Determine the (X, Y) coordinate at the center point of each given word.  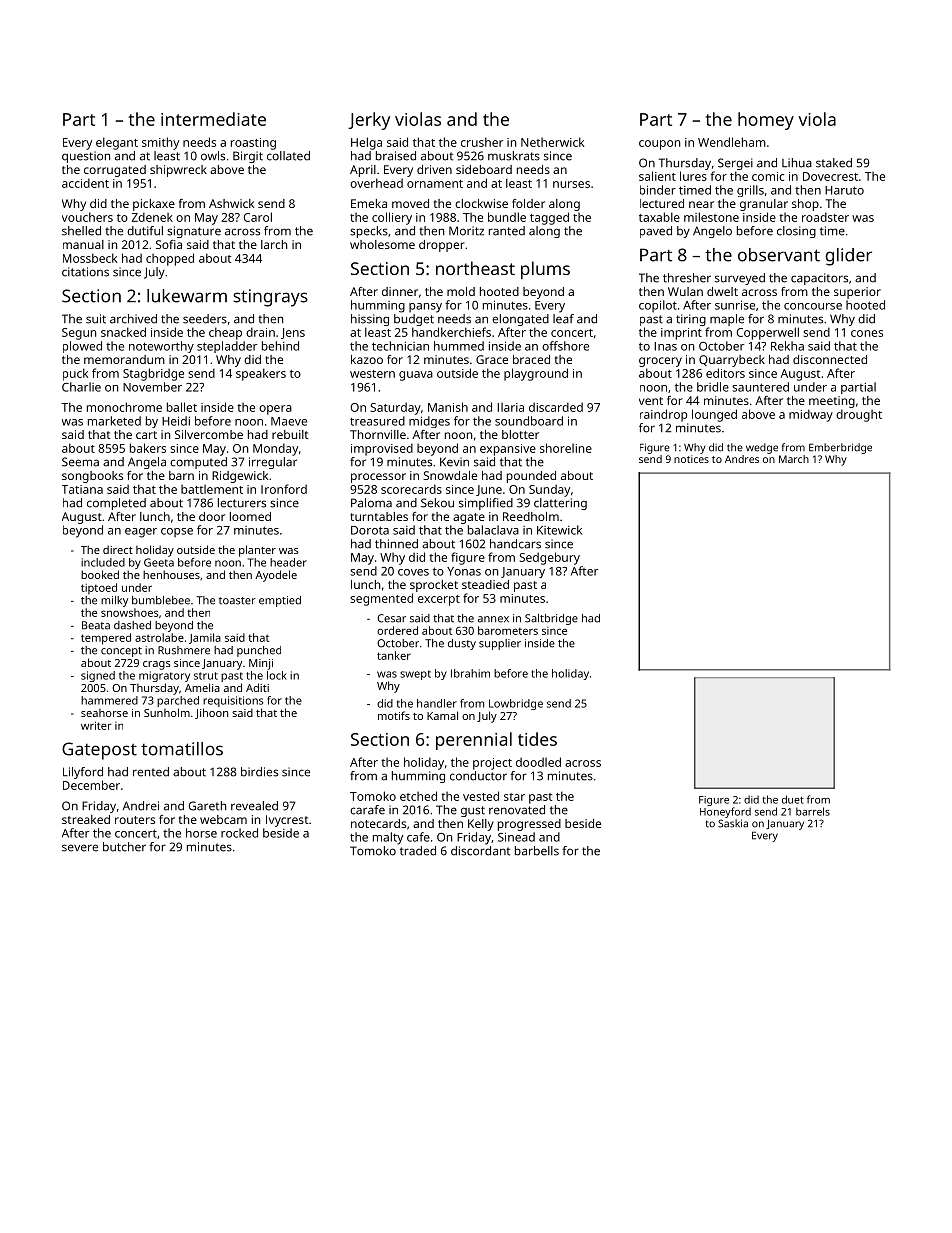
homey (766, 121)
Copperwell (768, 333)
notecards (378, 823)
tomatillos (182, 749)
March (794, 459)
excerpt (439, 600)
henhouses (171, 574)
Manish (448, 407)
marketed (114, 421)
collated (288, 156)
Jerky (369, 121)
